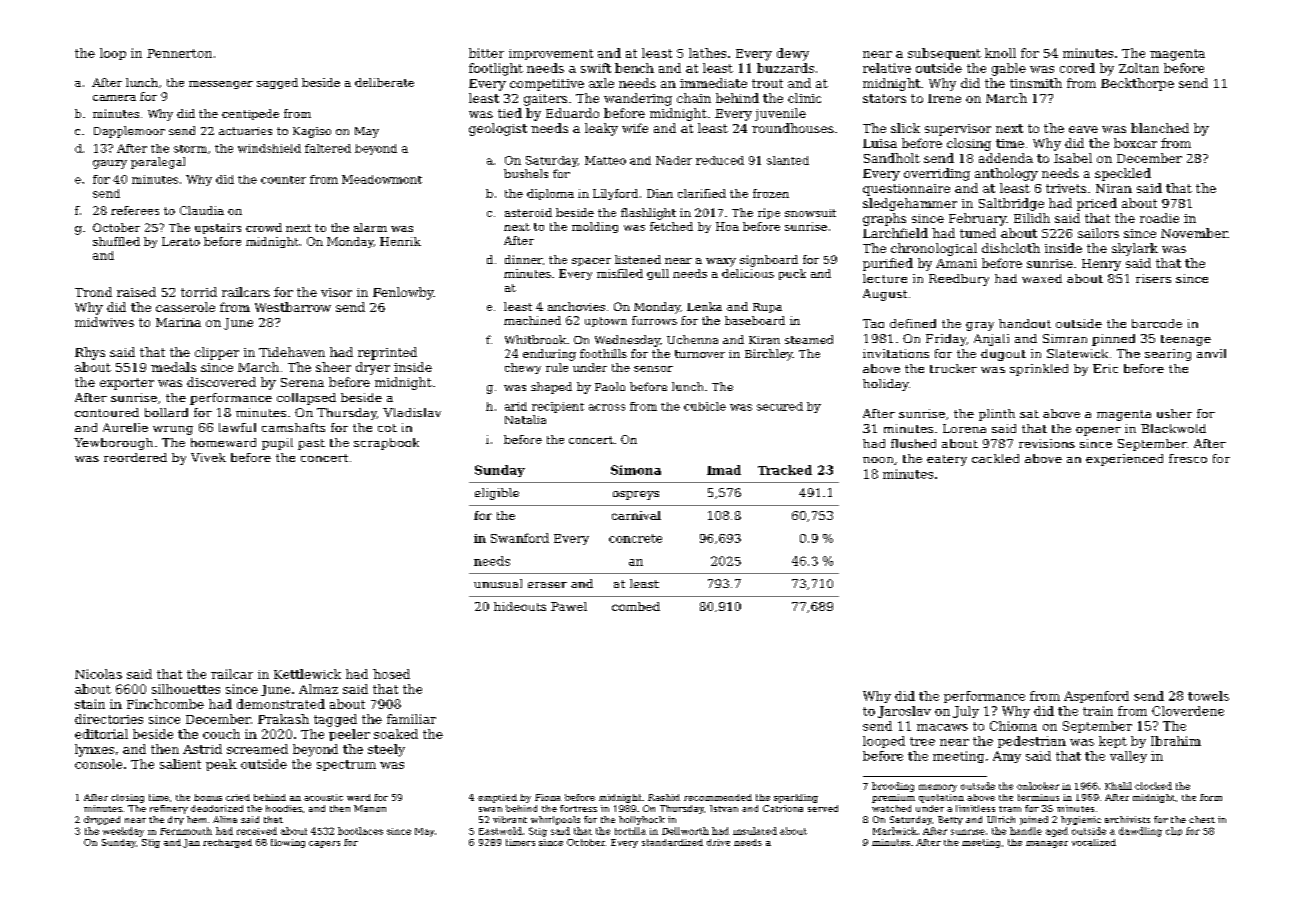  What do you see at coordinates (1208, 696) in the screenshot?
I see `towels` at bounding box center [1208, 696].
